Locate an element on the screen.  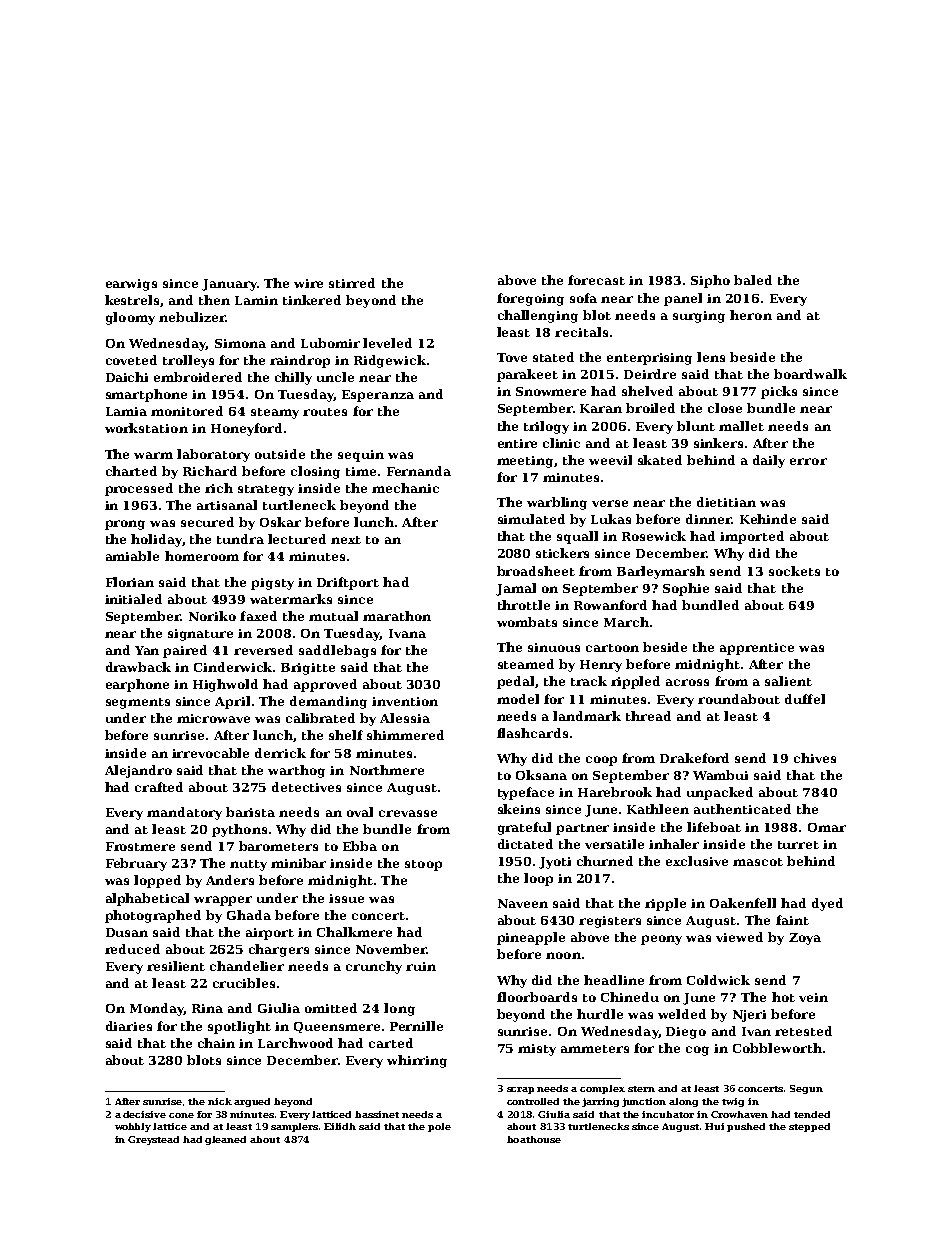
Kehinde is located at coordinates (768, 519).
